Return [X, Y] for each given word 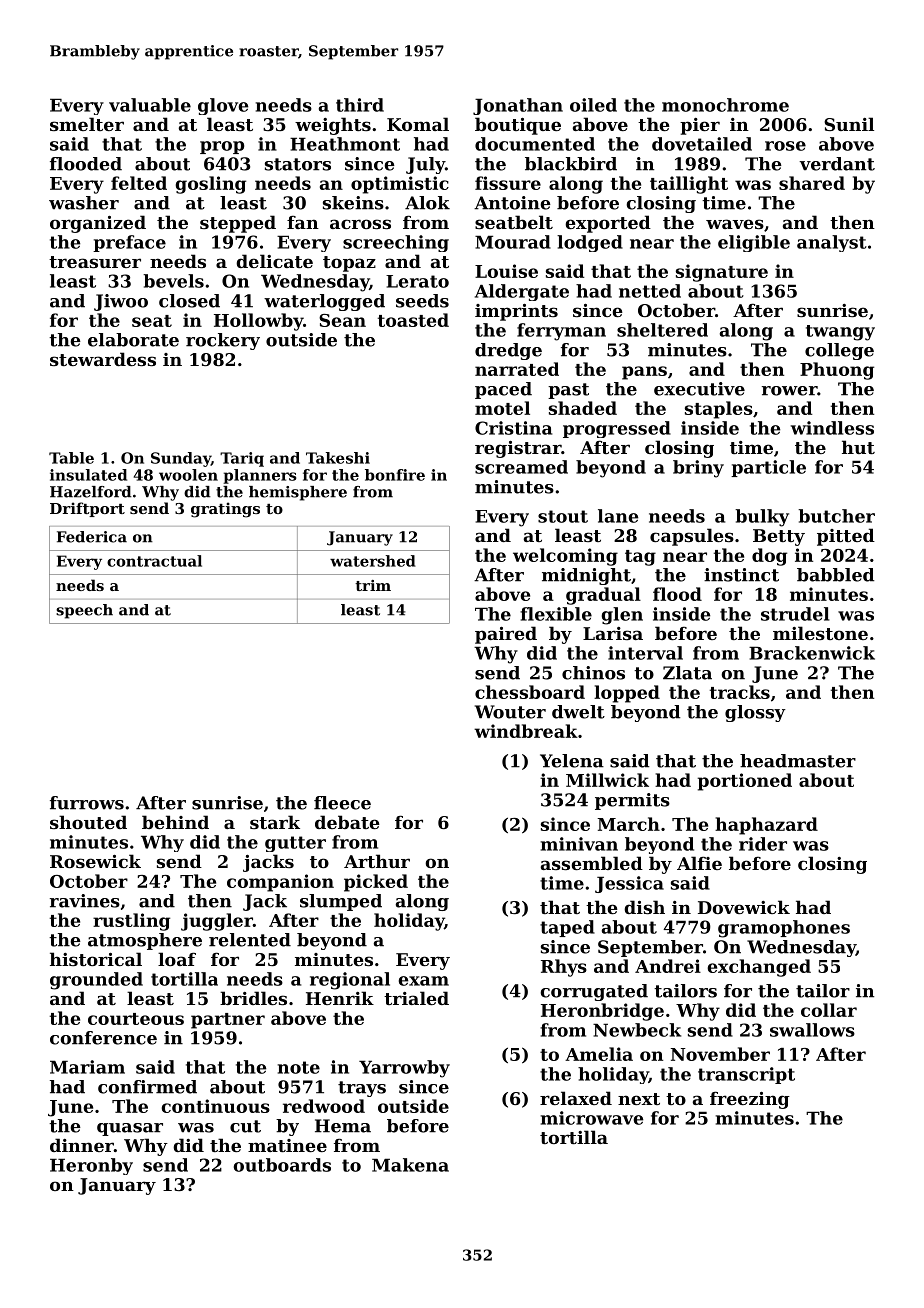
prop [222, 147]
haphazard [766, 826]
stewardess [103, 359]
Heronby [91, 1166]
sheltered [662, 330]
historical [96, 959]
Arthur [377, 861]
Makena [410, 1165]
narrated [517, 369]
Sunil [849, 124]
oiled [593, 105]
